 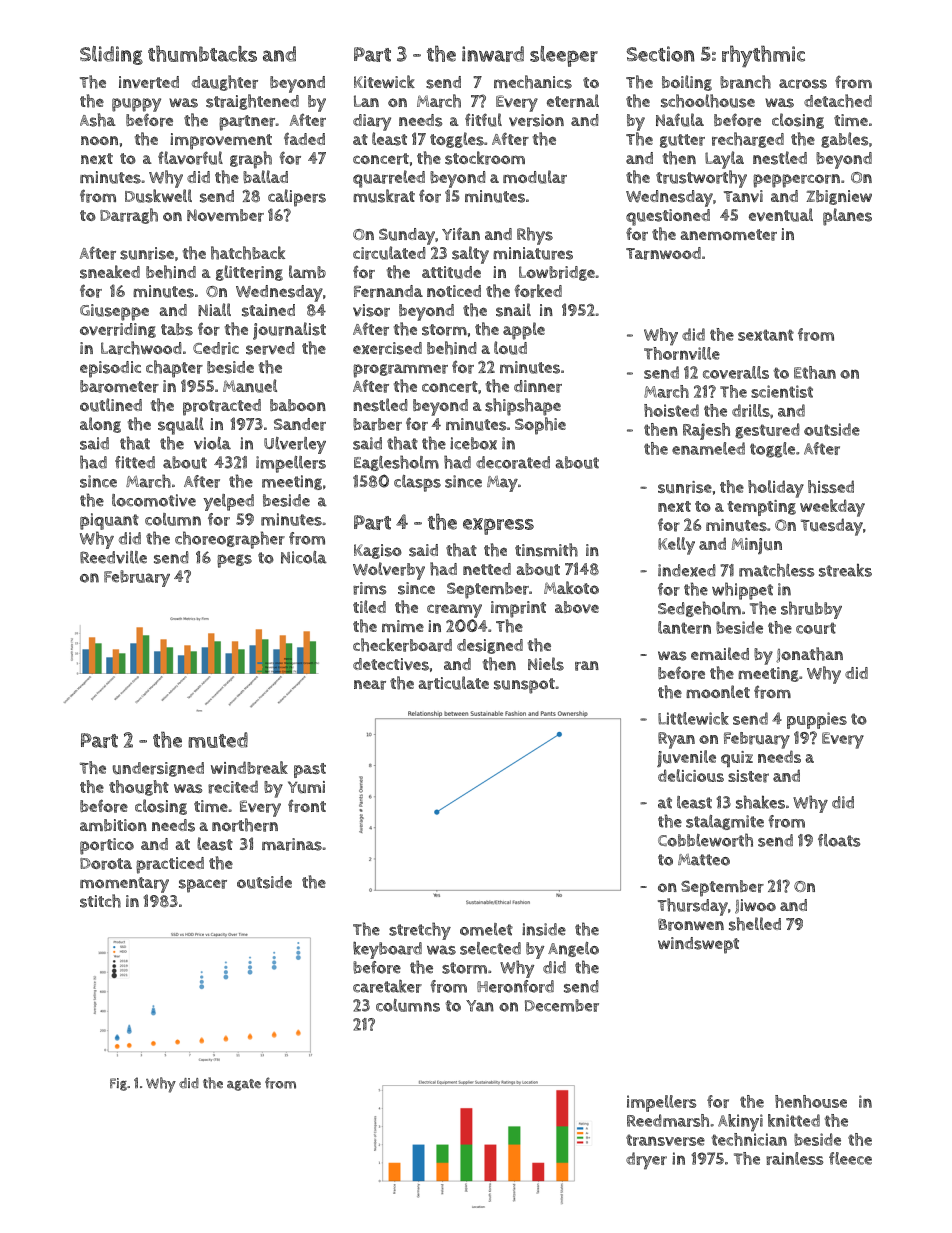 What do you see at coordinates (755, 924) in the page?
I see `shelled` at bounding box center [755, 924].
